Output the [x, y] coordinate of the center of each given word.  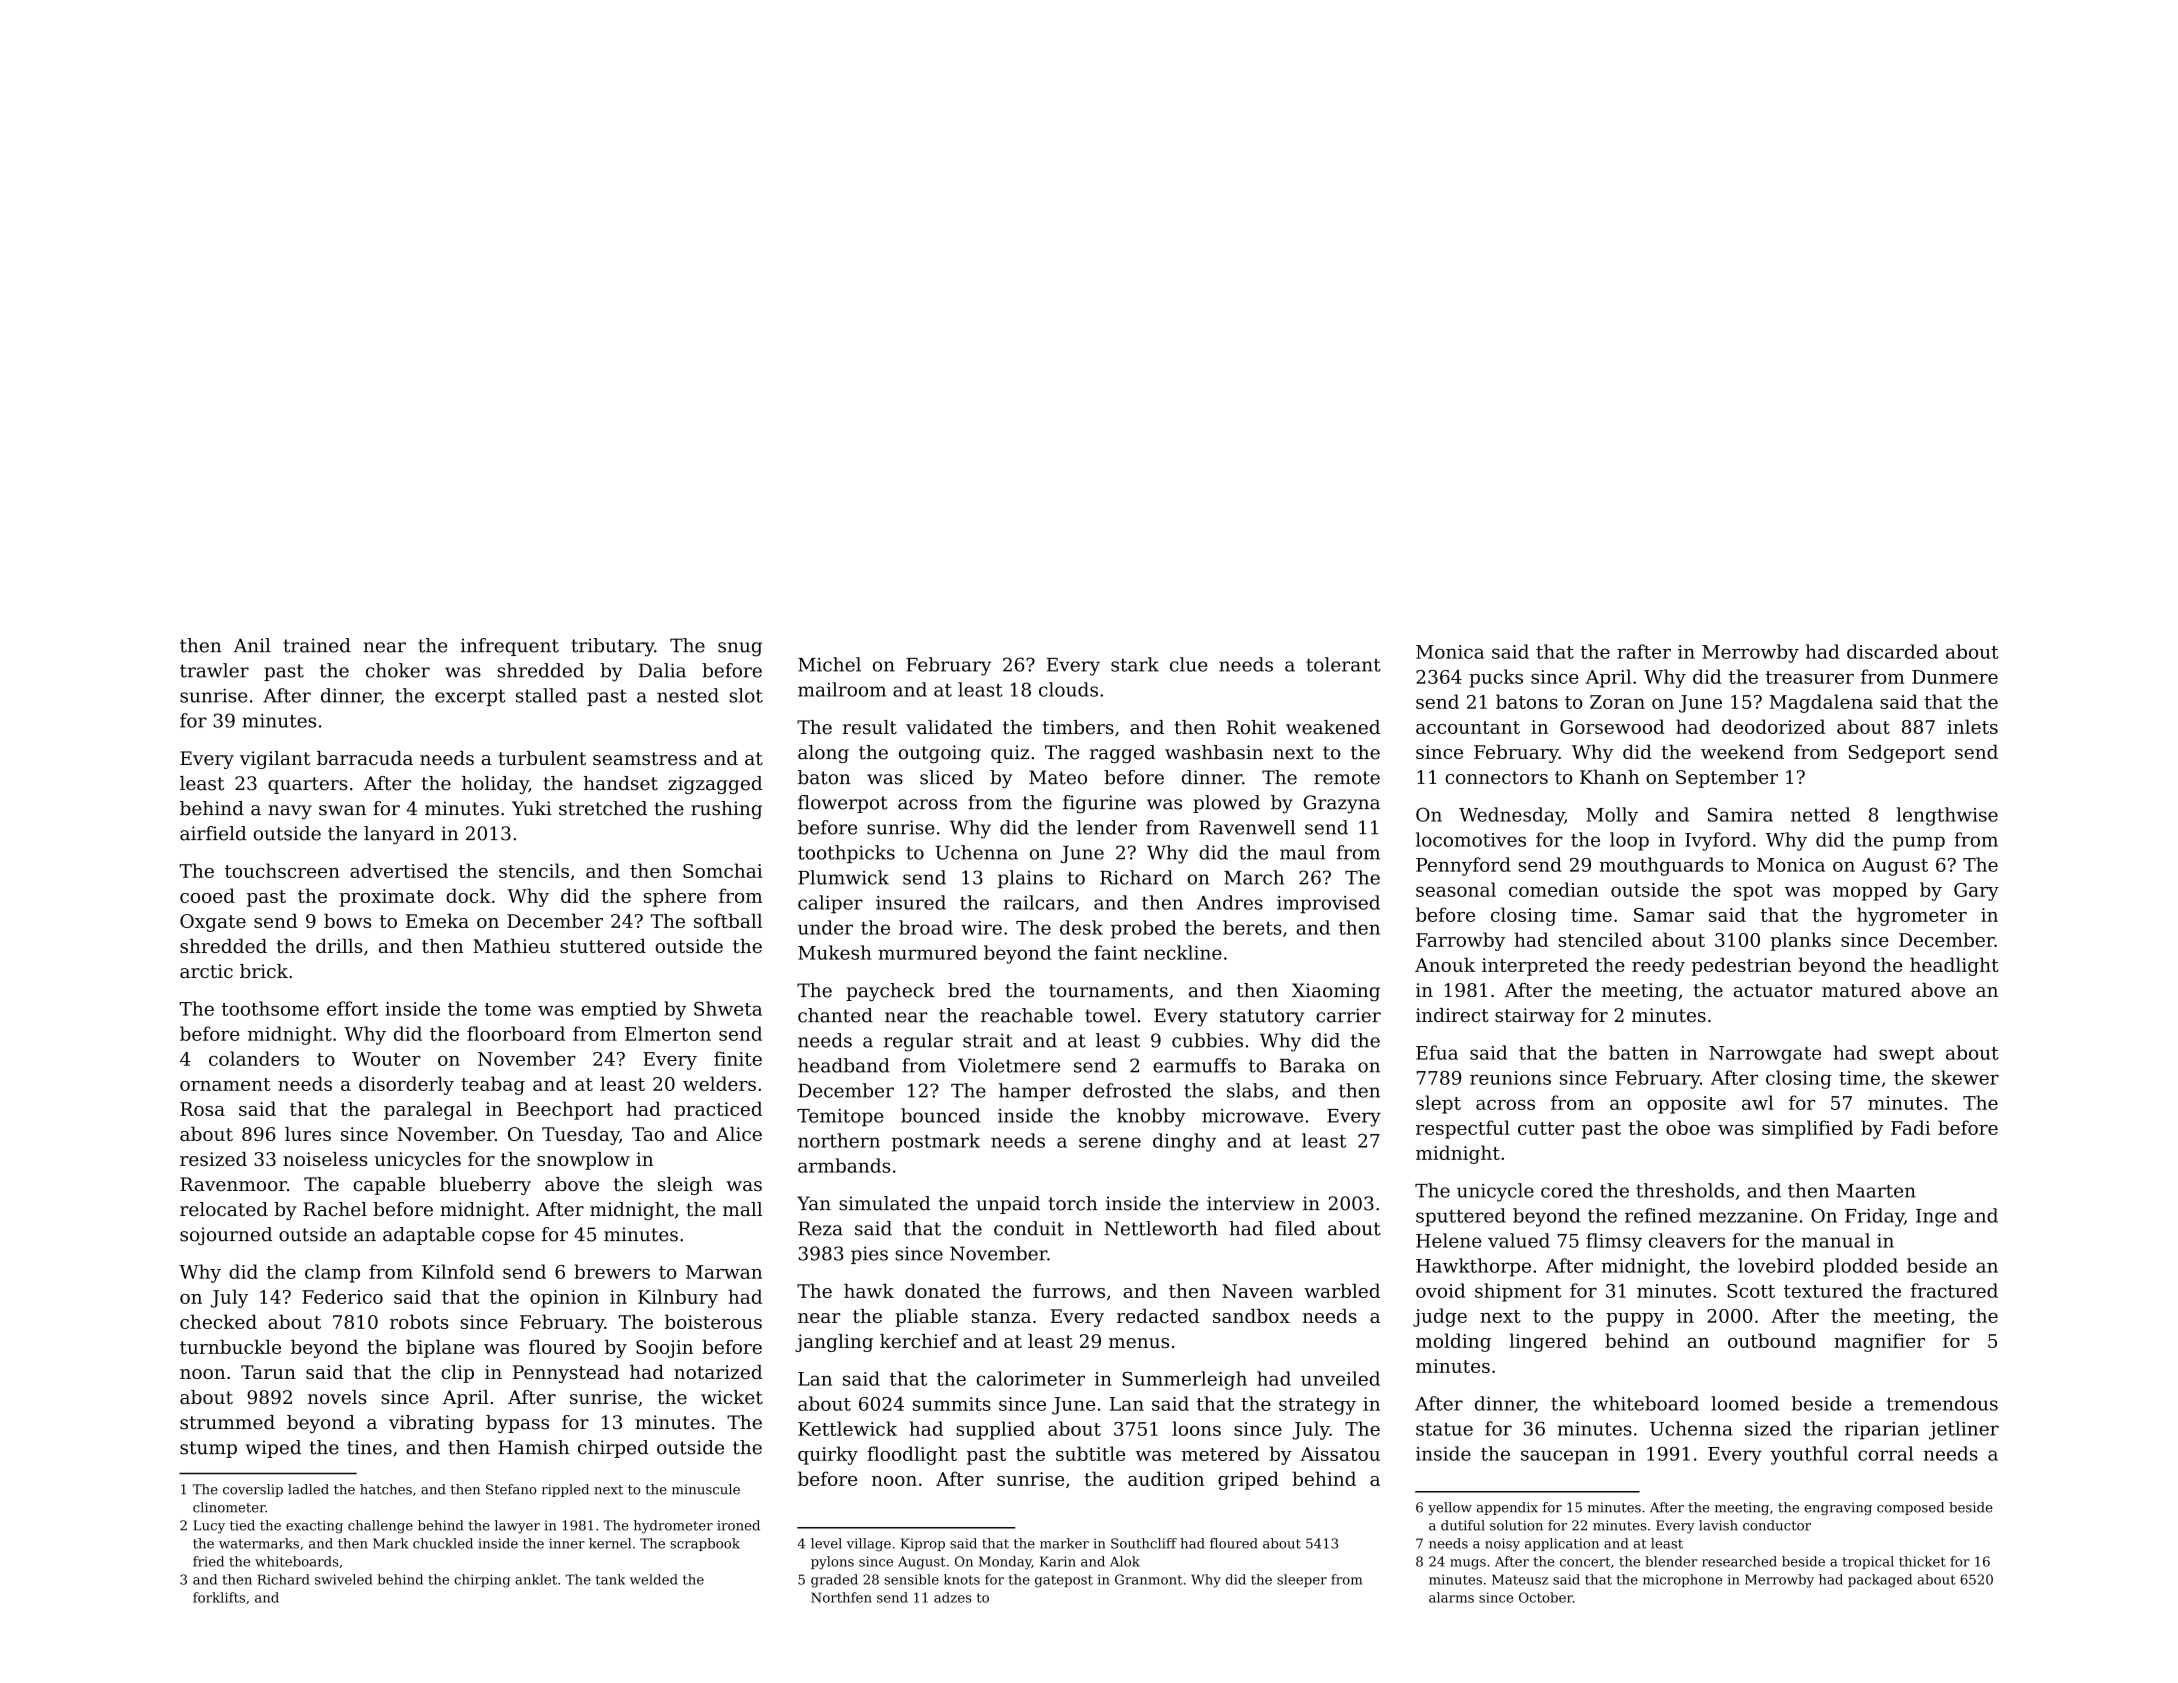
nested [688, 695]
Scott [1751, 1291]
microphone [1682, 1580]
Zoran [1617, 702]
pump [1919, 843]
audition [1166, 1478]
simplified [1807, 1129]
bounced [940, 1115]
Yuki [532, 808]
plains [1025, 879]
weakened [1333, 727]
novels [337, 1397]
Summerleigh [1184, 1380]
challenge [380, 1526]
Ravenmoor [233, 1184]
